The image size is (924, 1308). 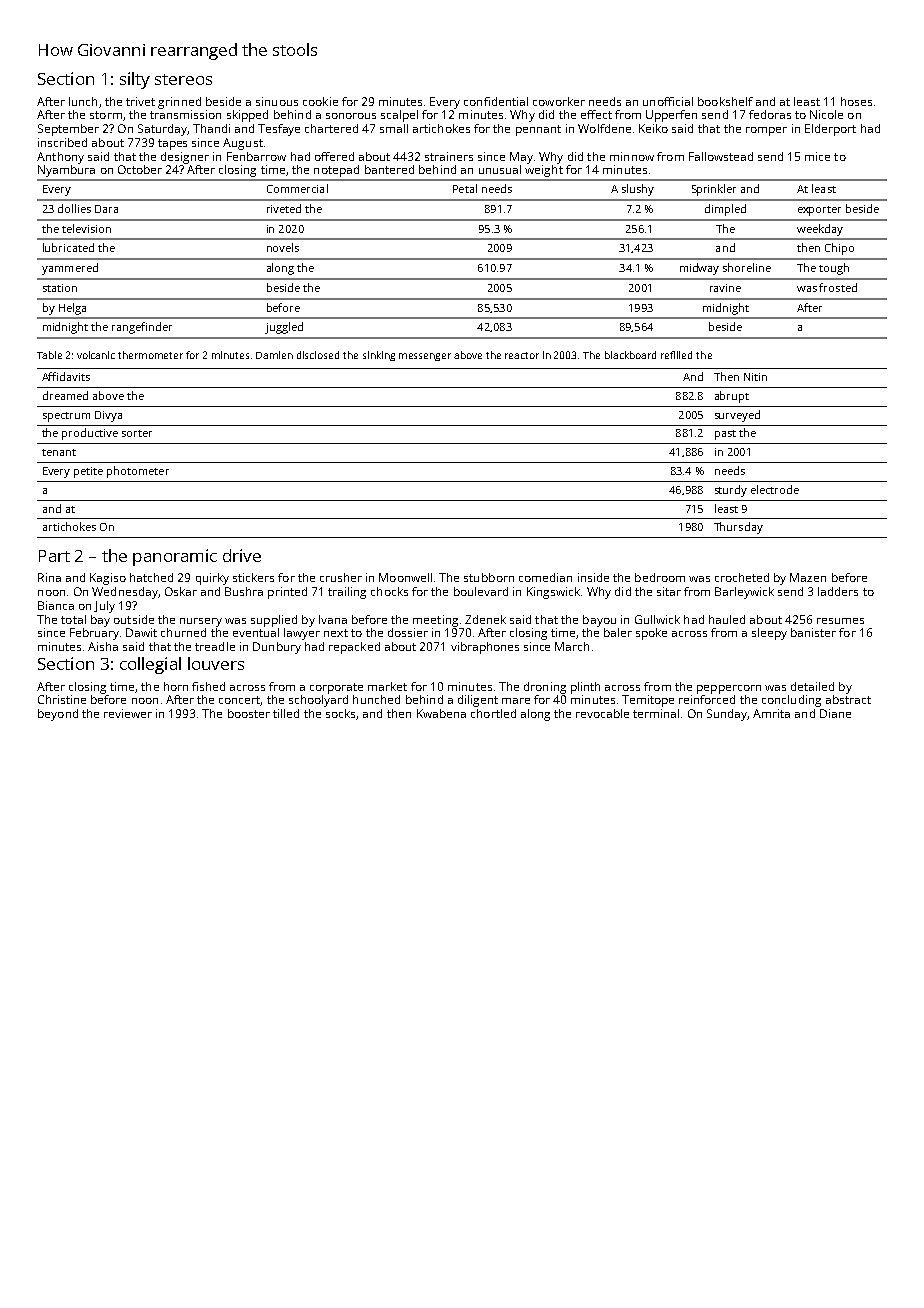 What do you see at coordinates (320, 101) in the page?
I see `cookie` at bounding box center [320, 101].
